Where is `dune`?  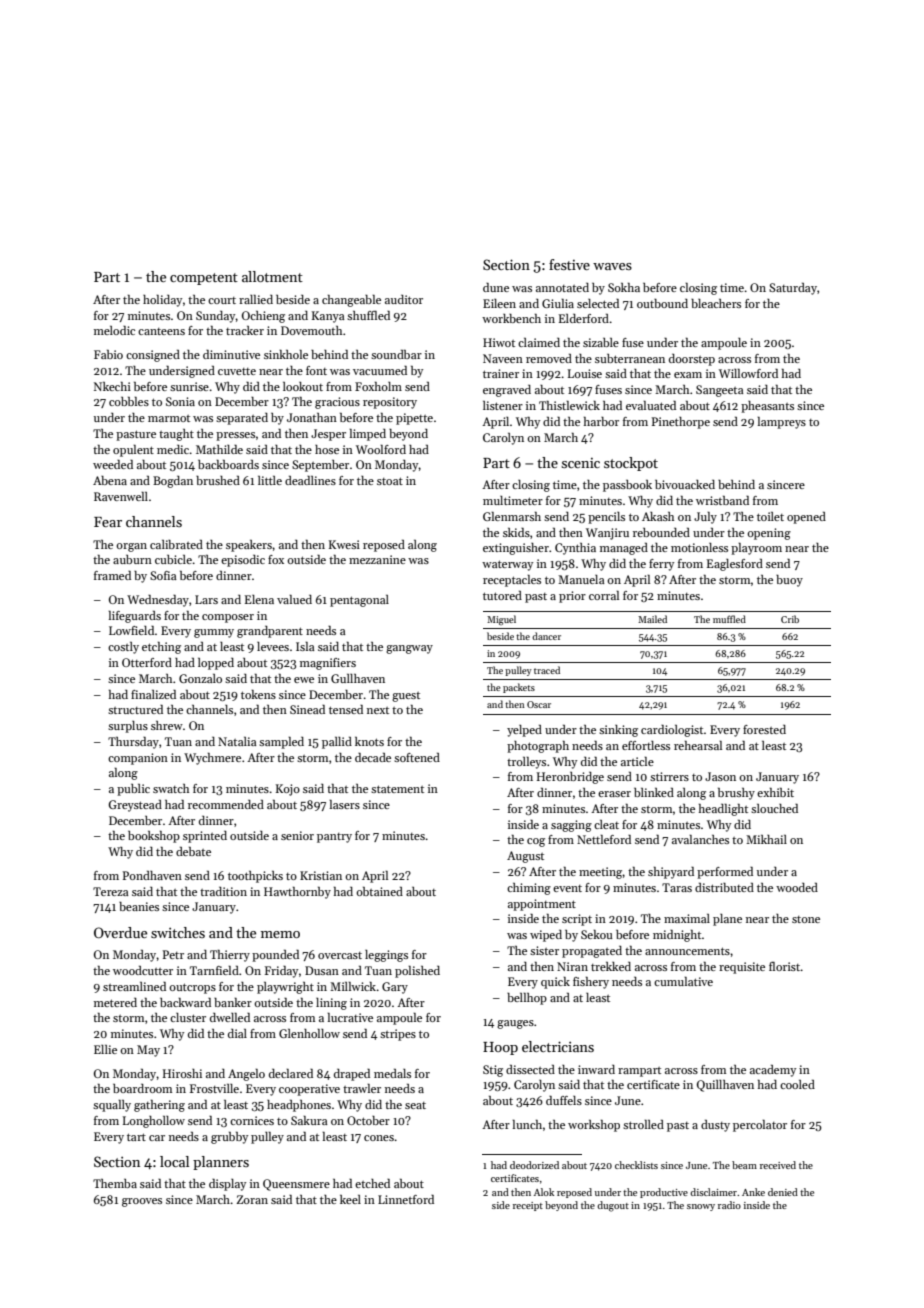 dune is located at coordinates (496, 287).
